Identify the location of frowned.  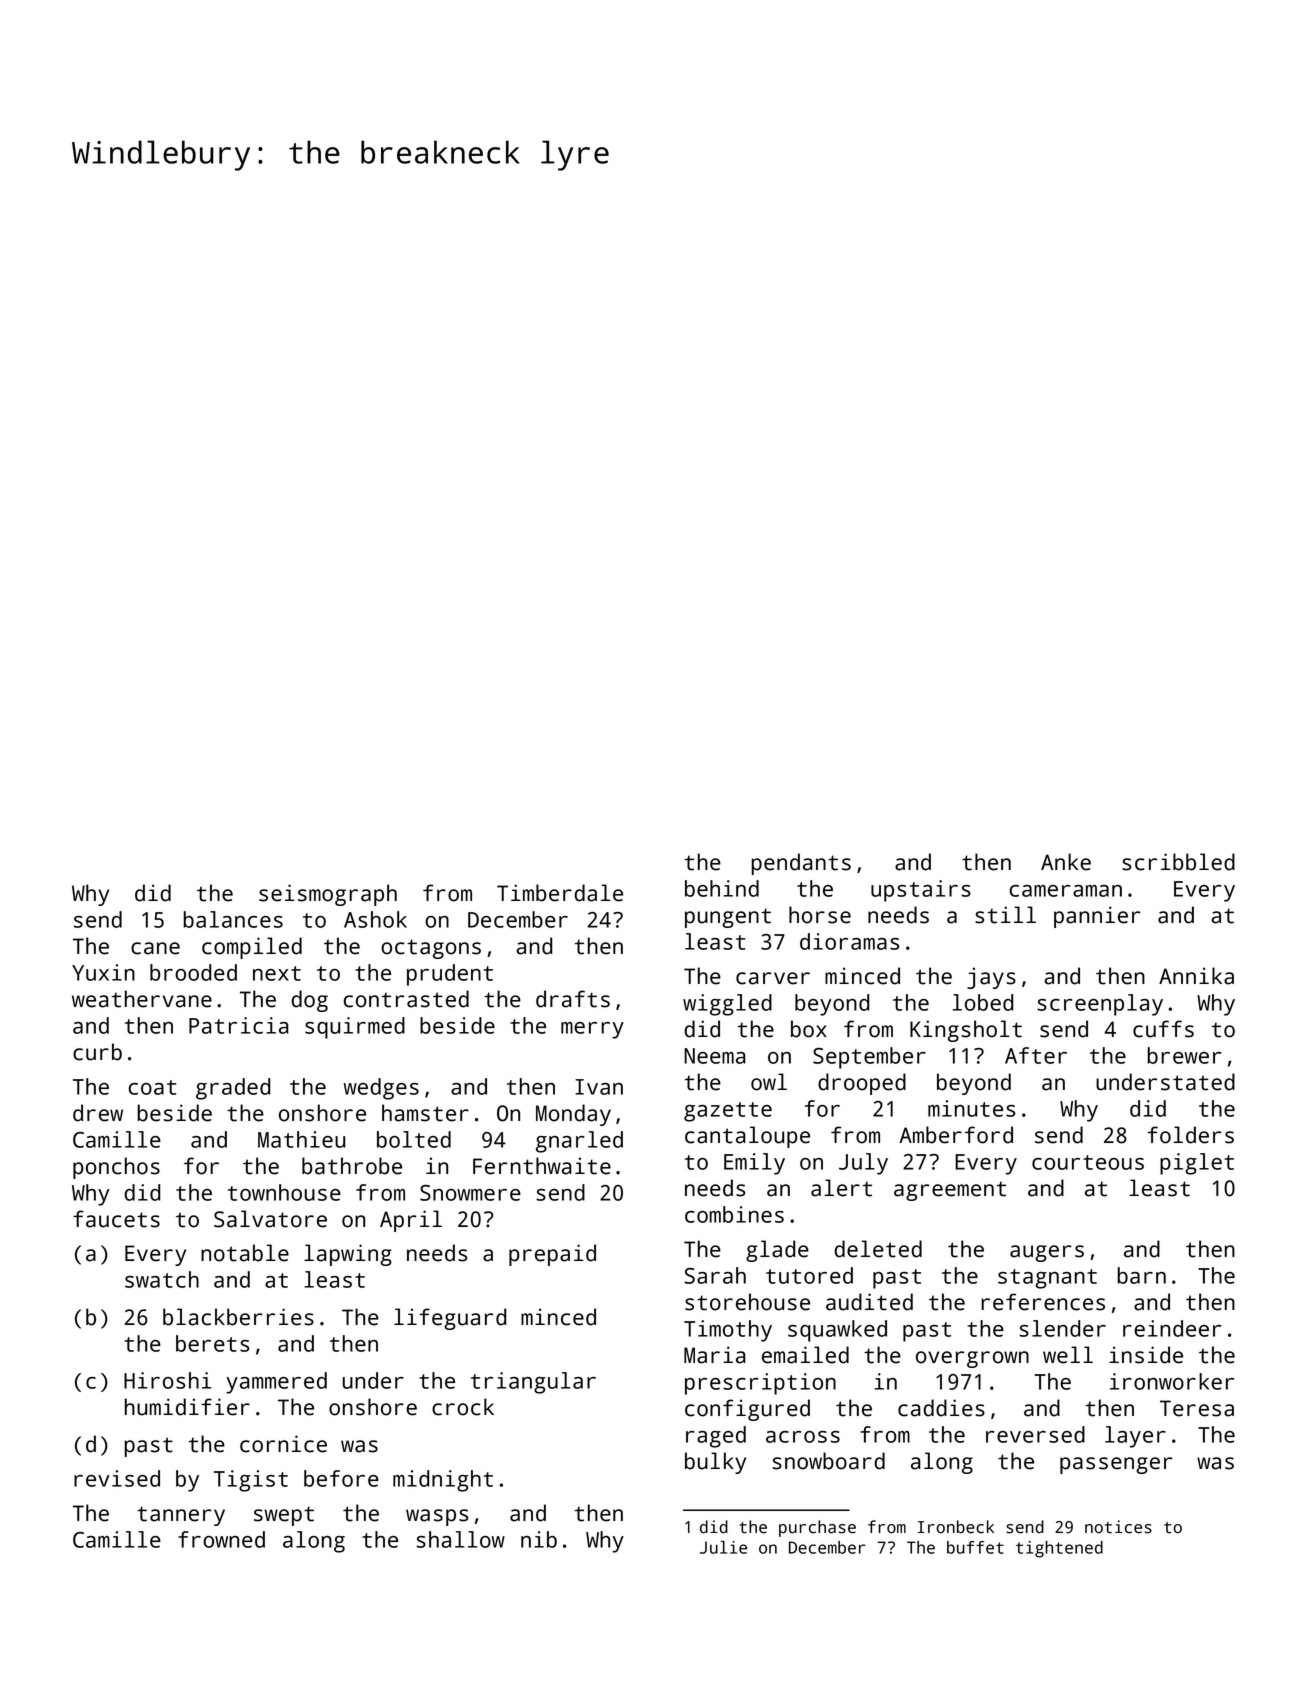
(221, 1539).
